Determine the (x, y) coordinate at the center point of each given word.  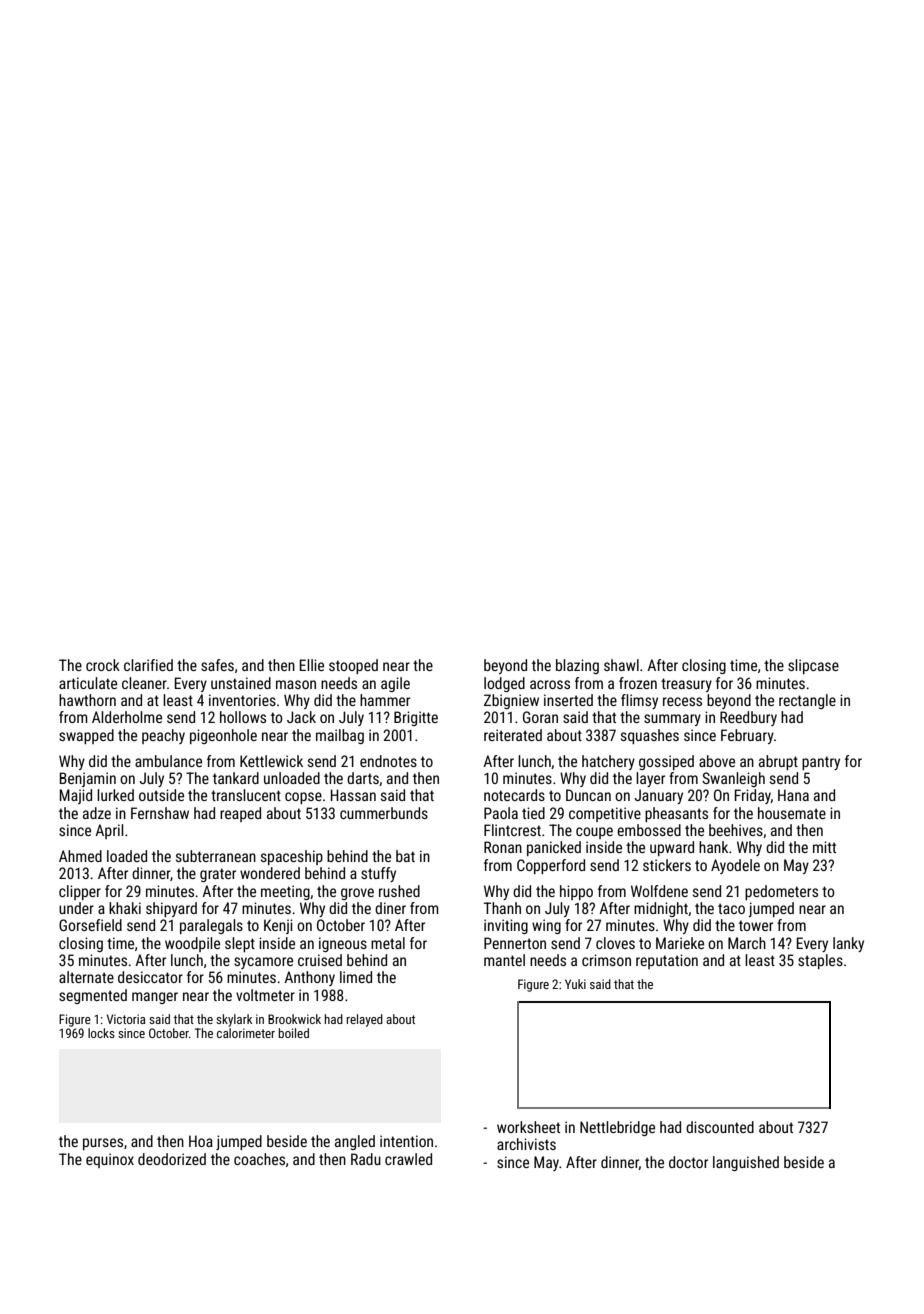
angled (355, 1142)
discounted (720, 1127)
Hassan (353, 795)
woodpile (192, 944)
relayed (364, 1020)
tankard (236, 778)
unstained (241, 683)
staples (820, 961)
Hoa (201, 1141)
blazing (577, 666)
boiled (293, 1033)
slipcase (813, 666)
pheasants (676, 814)
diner (390, 908)
